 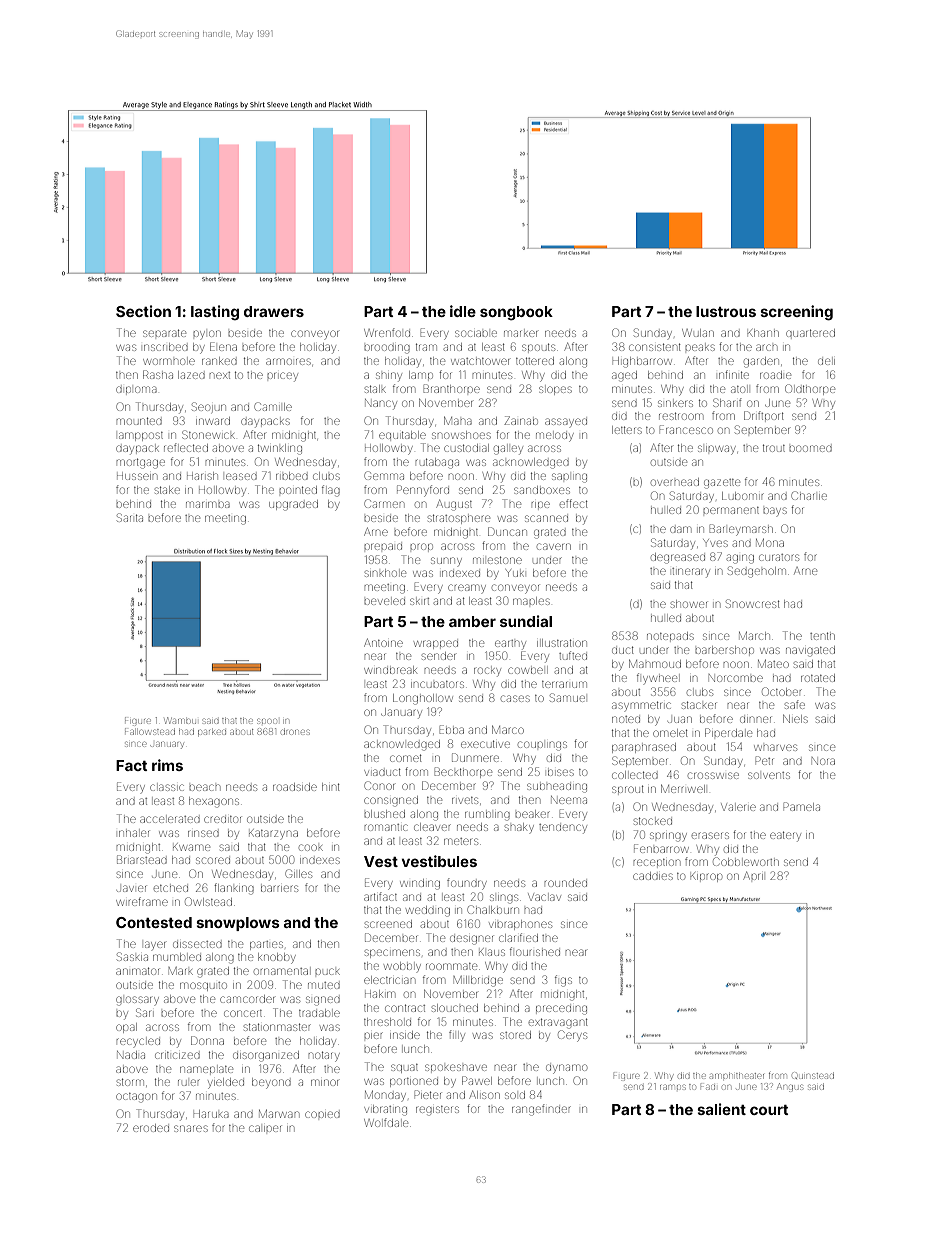 What do you see at coordinates (710, 835) in the screenshot?
I see `erasers` at bounding box center [710, 835].
